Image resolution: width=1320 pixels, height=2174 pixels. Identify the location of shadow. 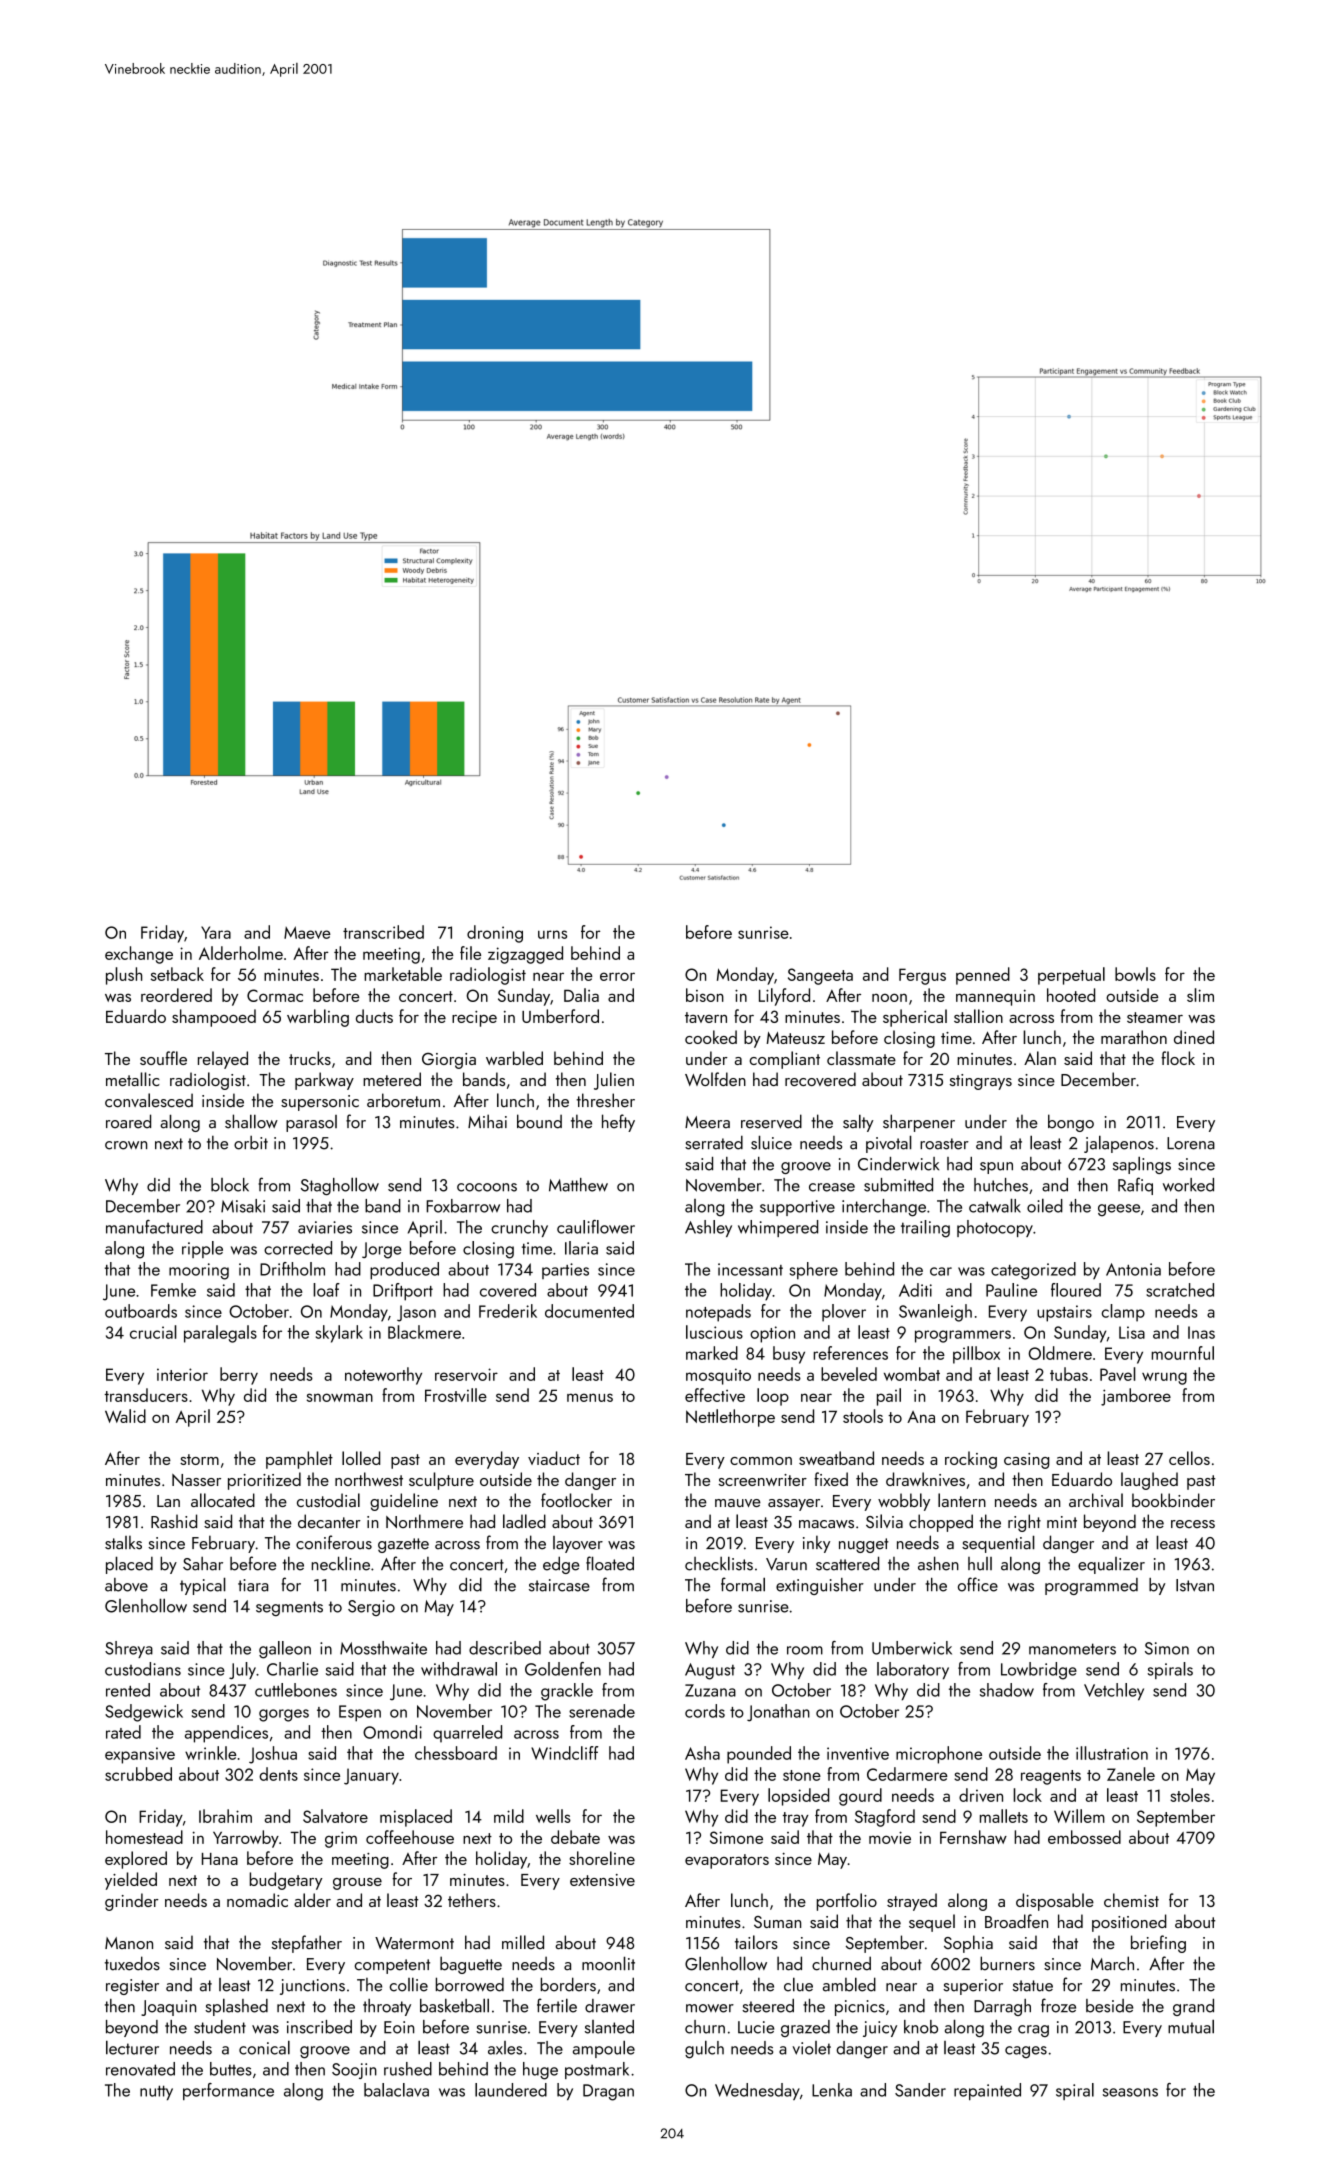
(1007, 1690).
